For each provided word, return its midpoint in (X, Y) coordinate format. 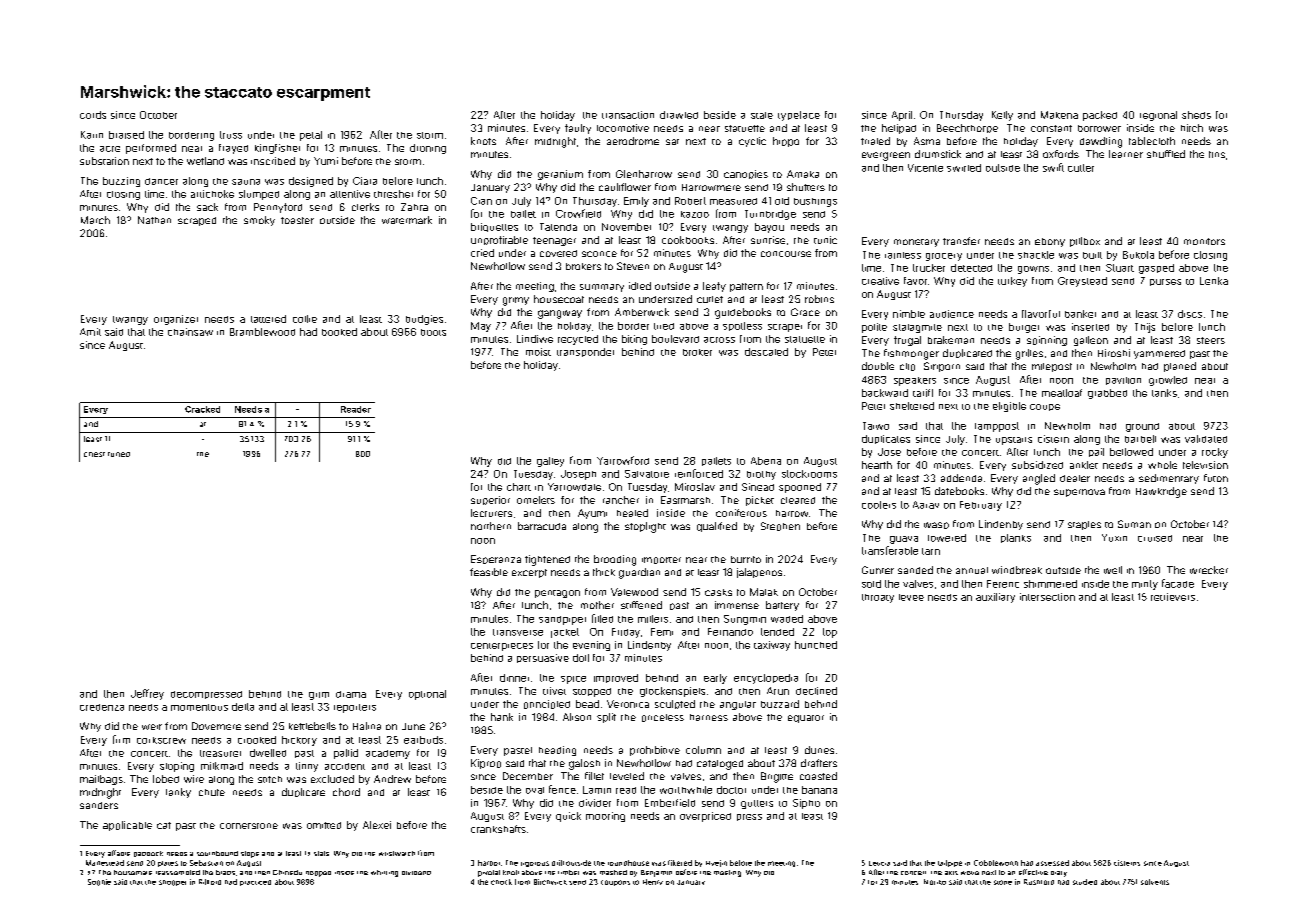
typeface (799, 116)
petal (311, 136)
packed (1100, 116)
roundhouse (628, 863)
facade (1178, 583)
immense (737, 605)
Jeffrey (147, 694)
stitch (270, 779)
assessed (1052, 863)
